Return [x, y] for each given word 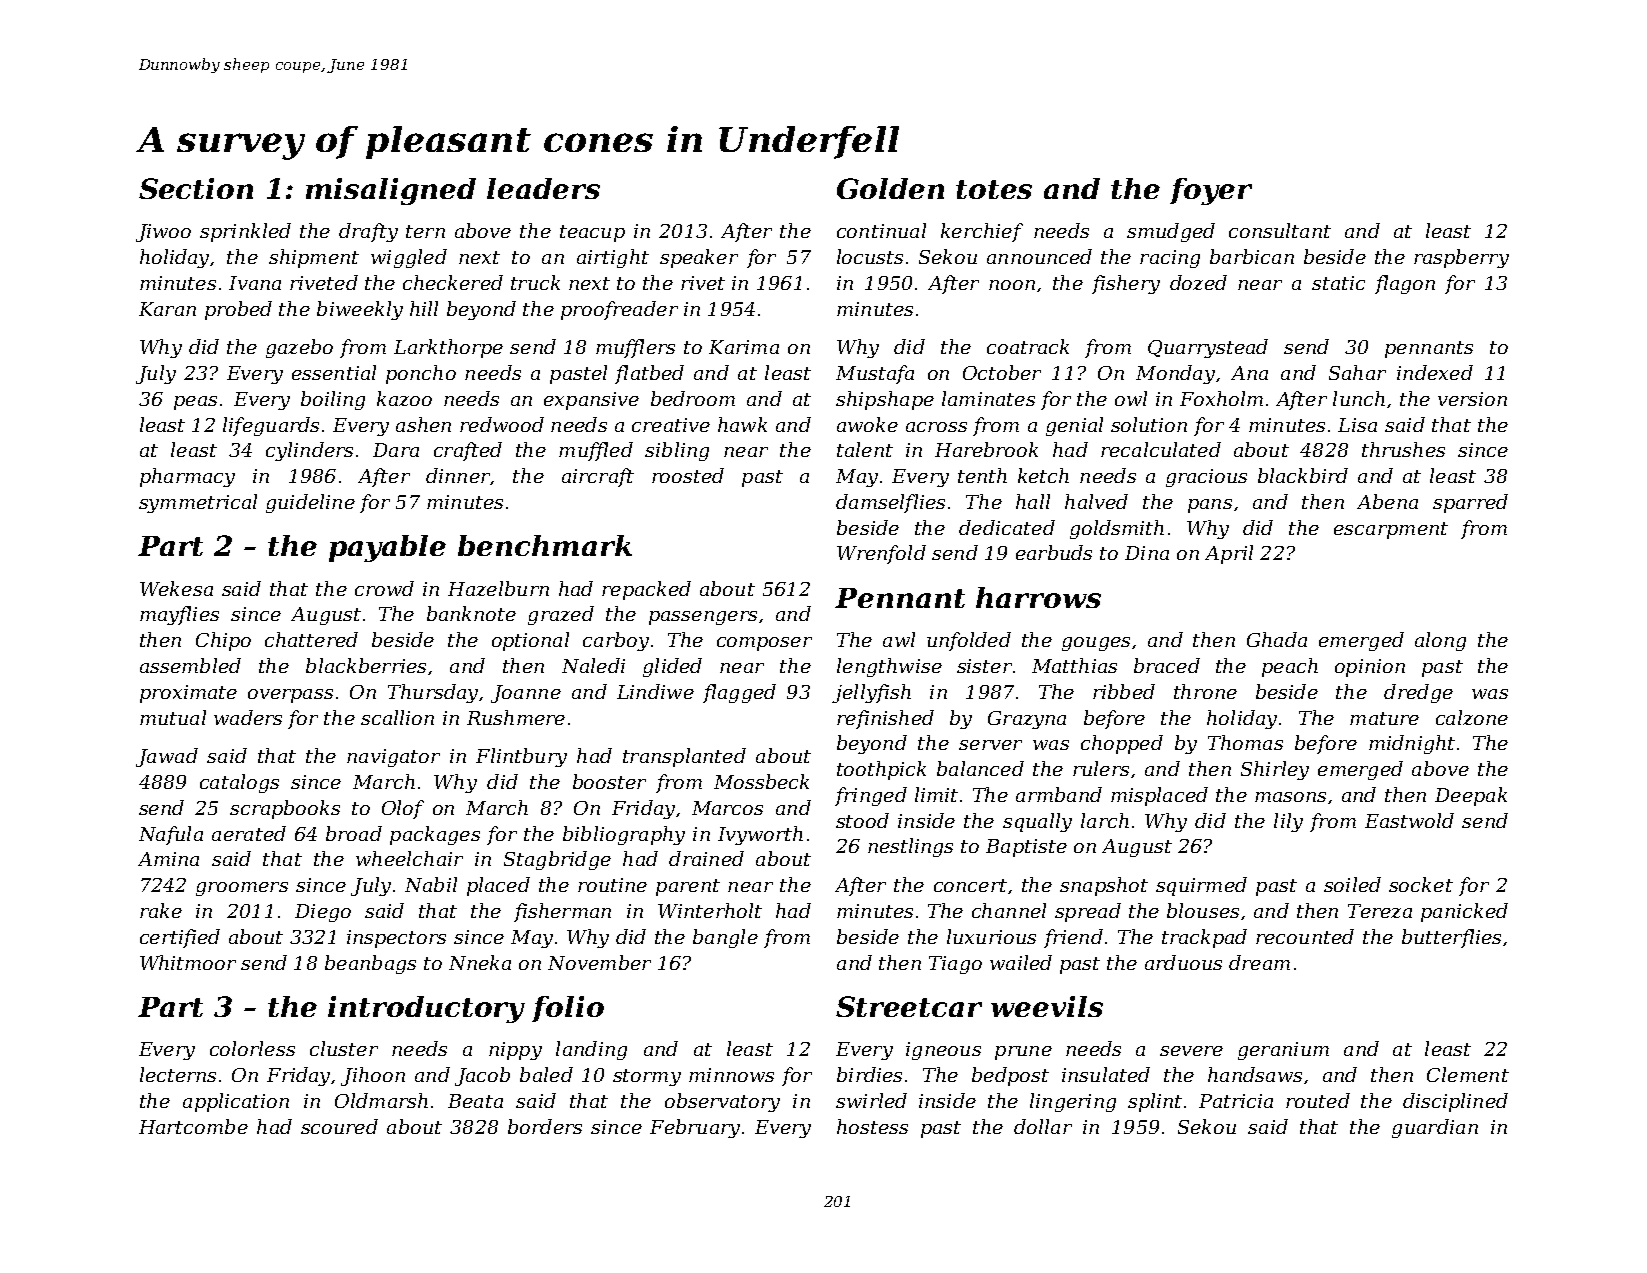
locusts [870, 256]
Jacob [482, 1076]
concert [970, 885]
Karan [167, 309]
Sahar [1357, 372]
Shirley [1275, 770]
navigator [393, 758]
